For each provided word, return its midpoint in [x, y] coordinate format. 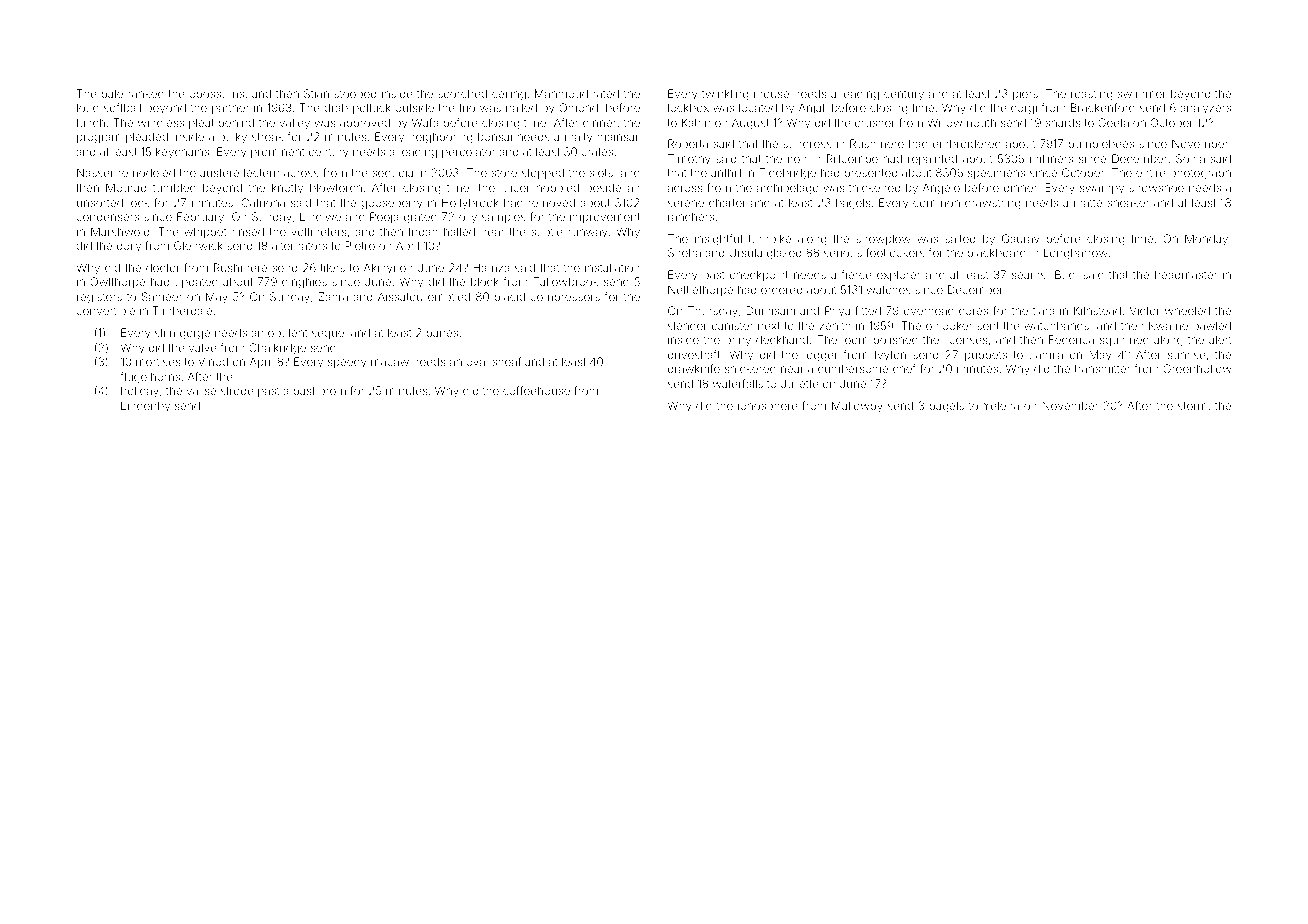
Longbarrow [1076, 254]
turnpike [769, 239]
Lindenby [145, 407]
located [758, 107]
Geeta [1113, 122]
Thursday [713, 312]
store [504, 173]
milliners [1051, 158]
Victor [1145, 310]
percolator [468, 152]
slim [165, 332]
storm [1192, 406]
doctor [163, 267]
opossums [216, 95]
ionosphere [768, 406]
